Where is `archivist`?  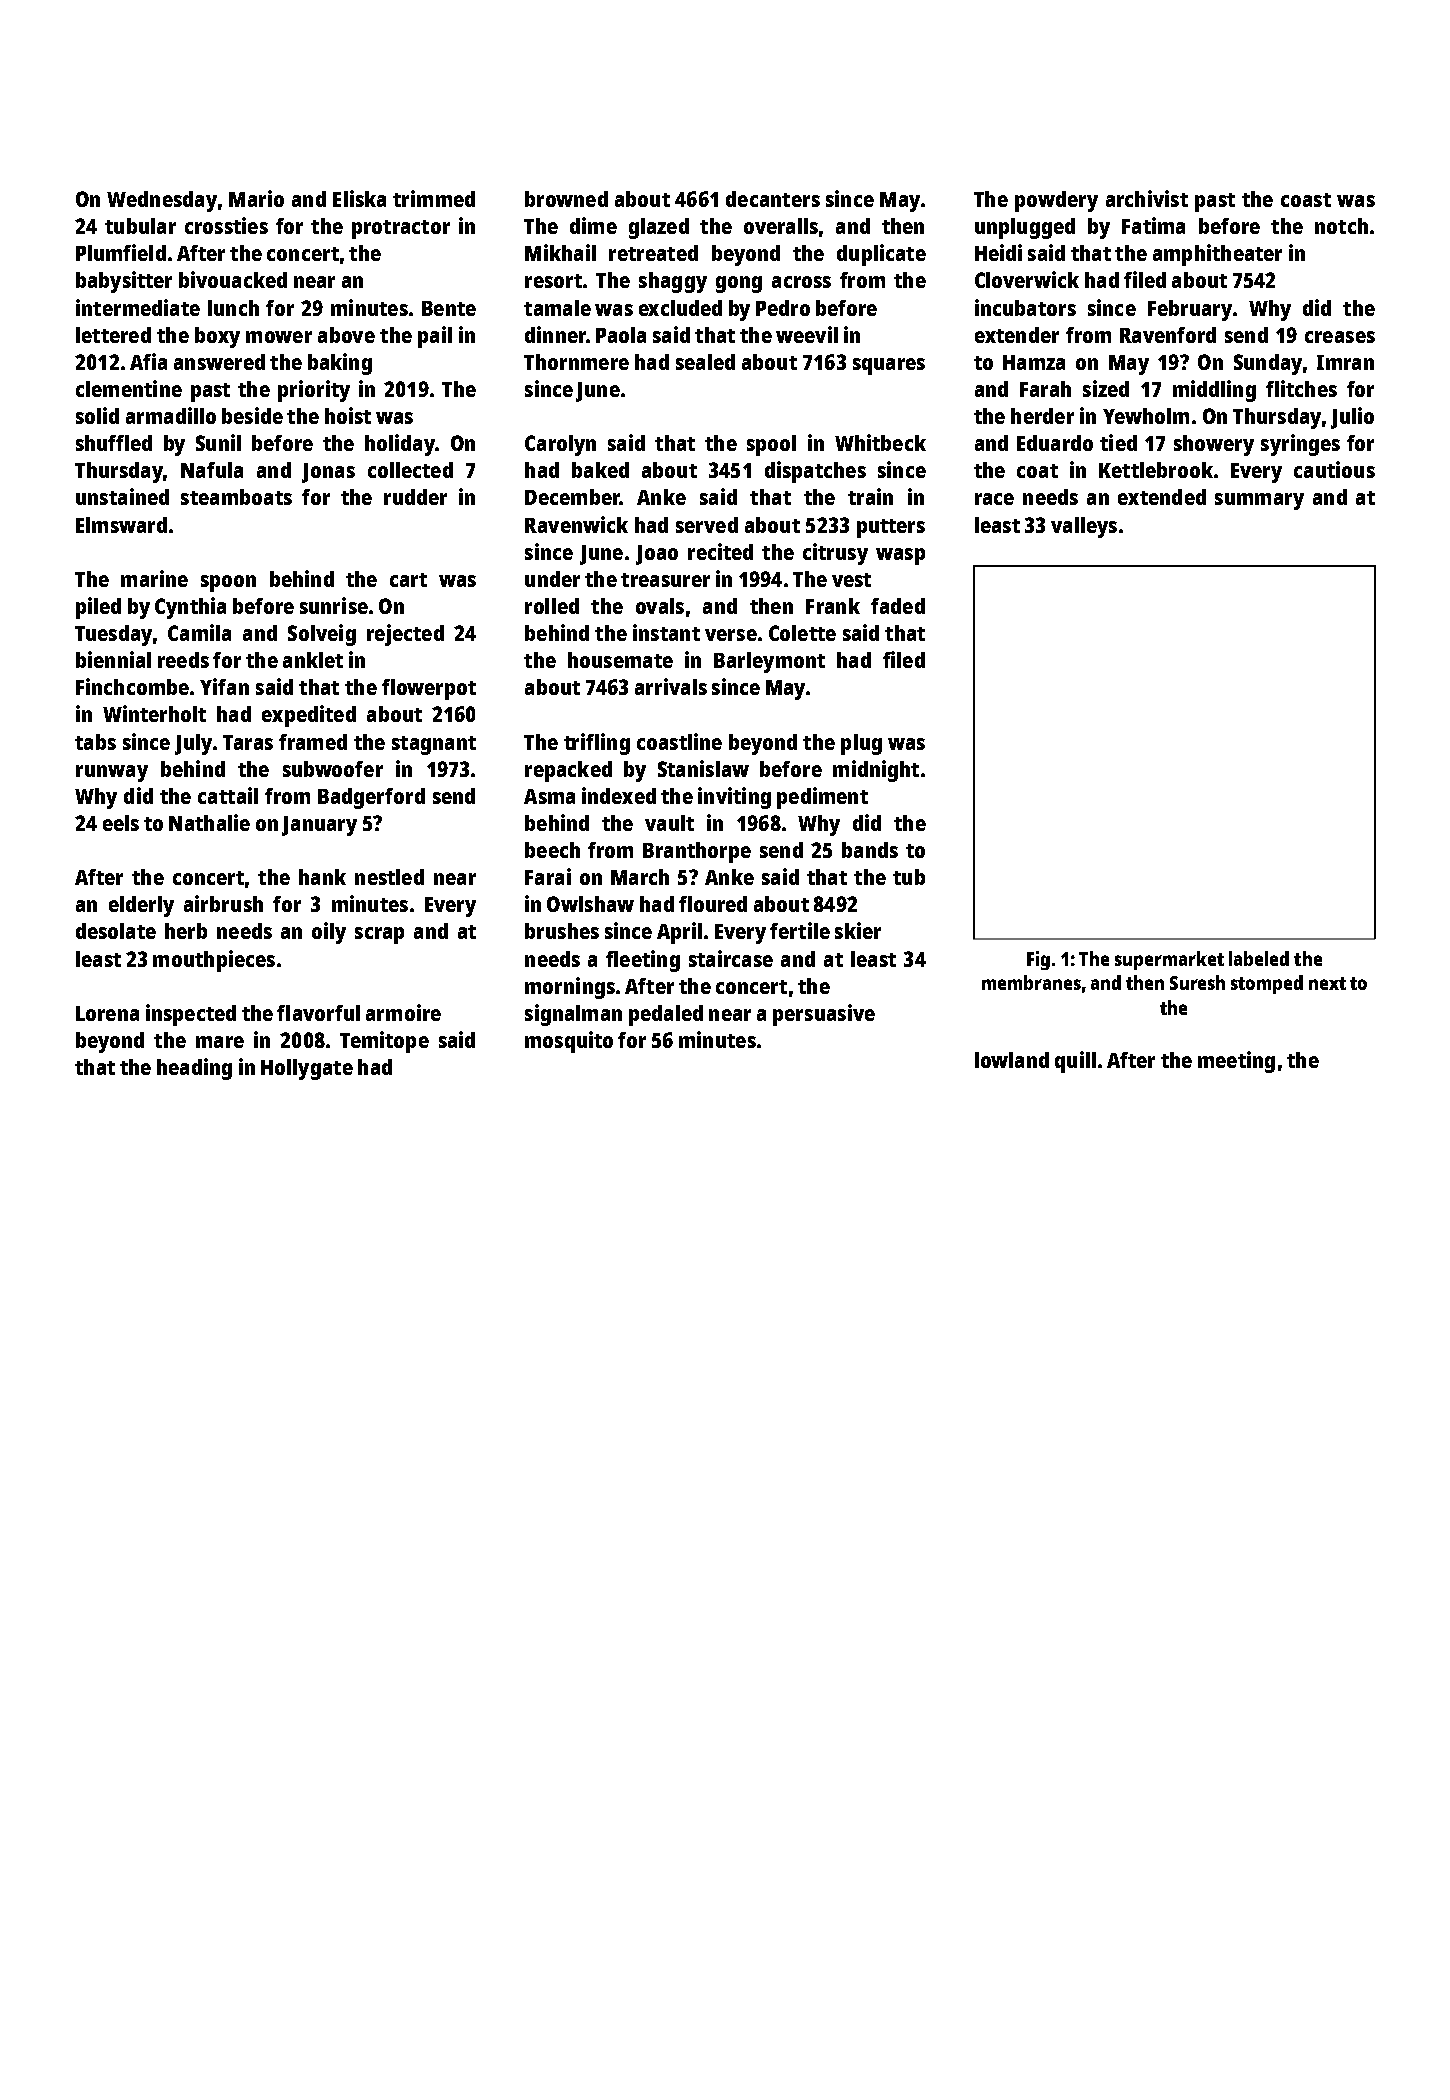
archivist is located at coordinates (1147, 198).
